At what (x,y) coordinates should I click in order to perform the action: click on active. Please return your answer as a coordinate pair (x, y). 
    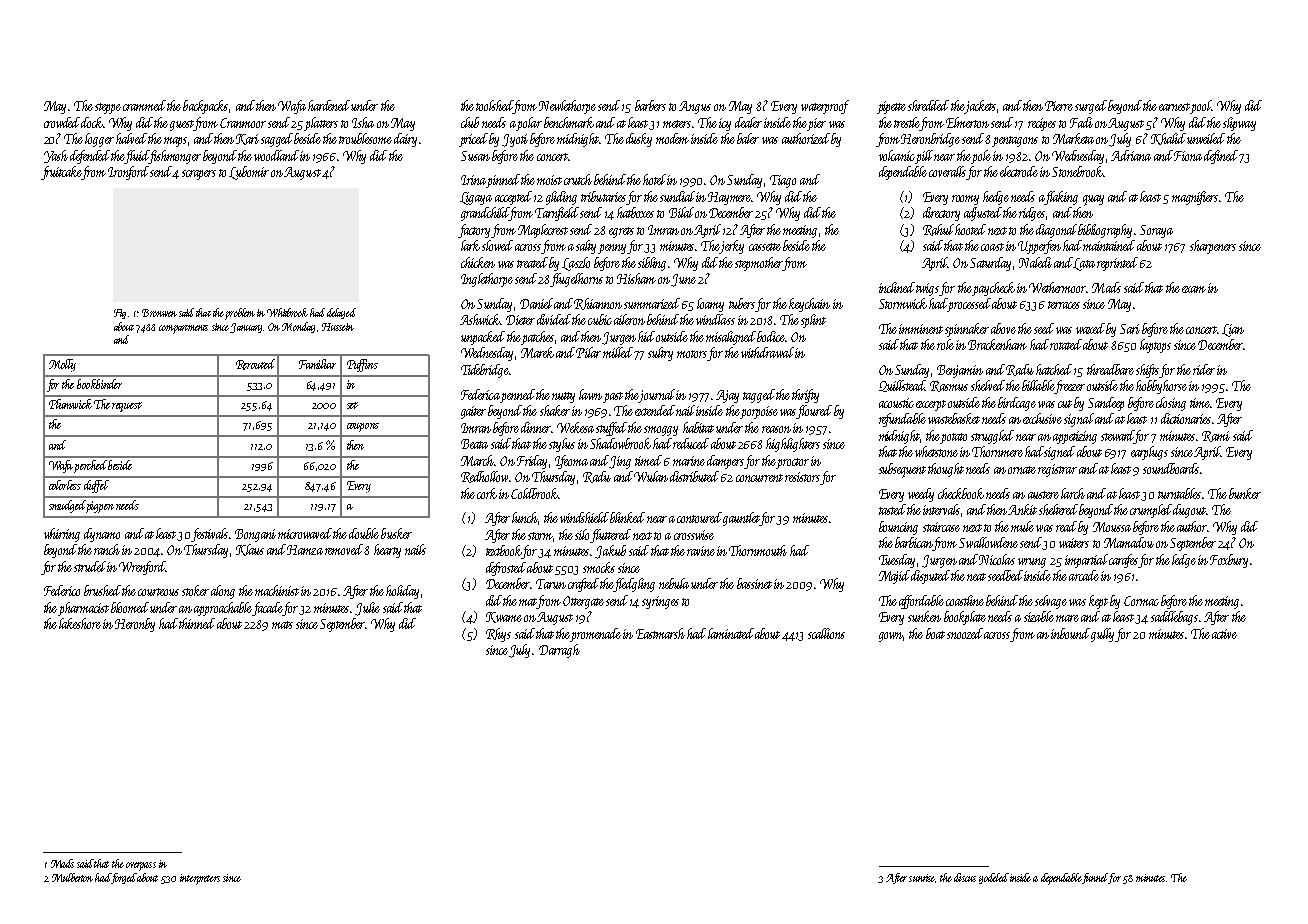
    Looking at the image, I should click on (1224, 634).
